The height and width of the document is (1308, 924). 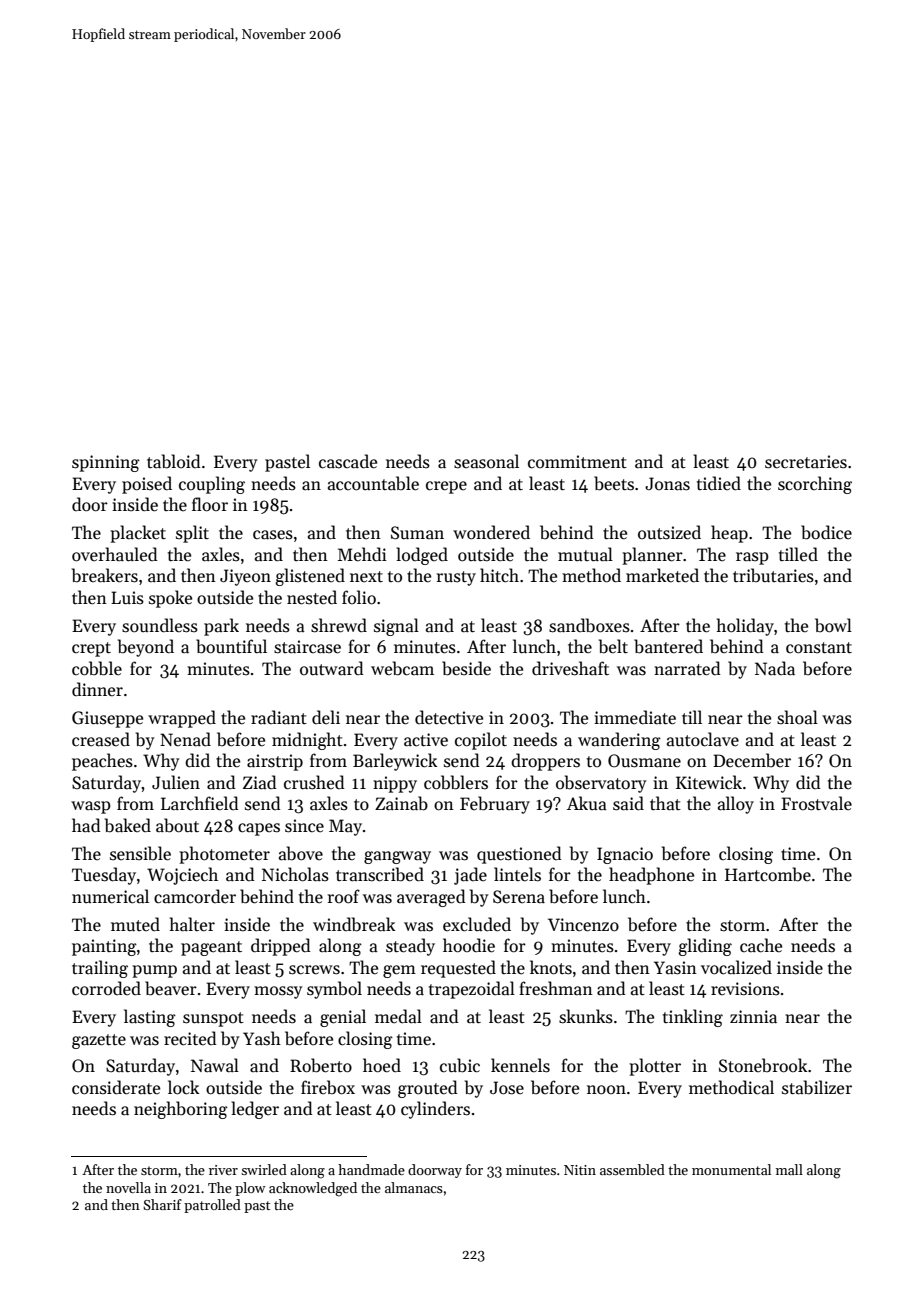 What do you see at coordinates (446, 487) in the document?
I see `crepe` at bounding box center [446, 487].
